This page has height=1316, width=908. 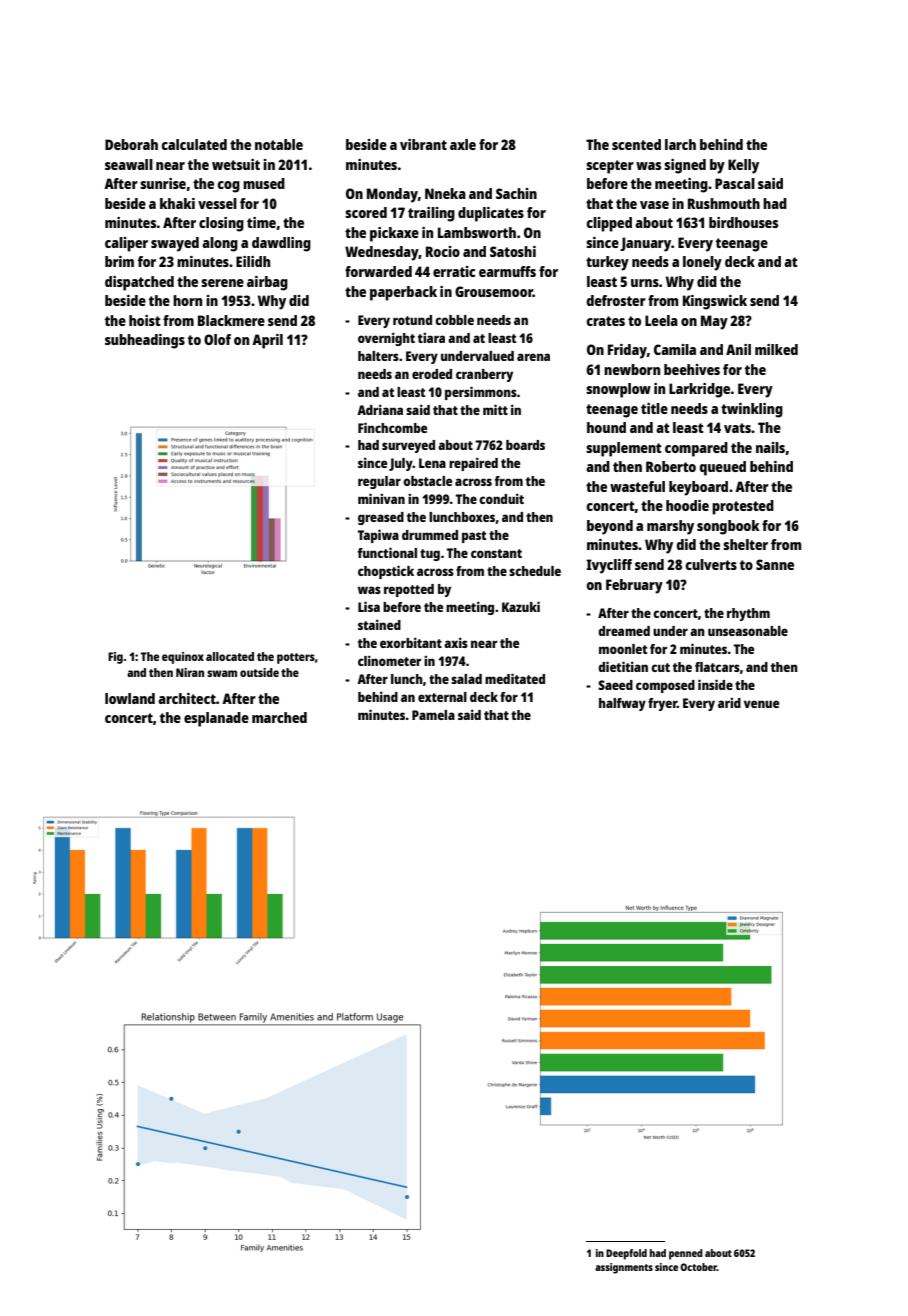 I want to click on assignments, so click(x=624, y=1268).
